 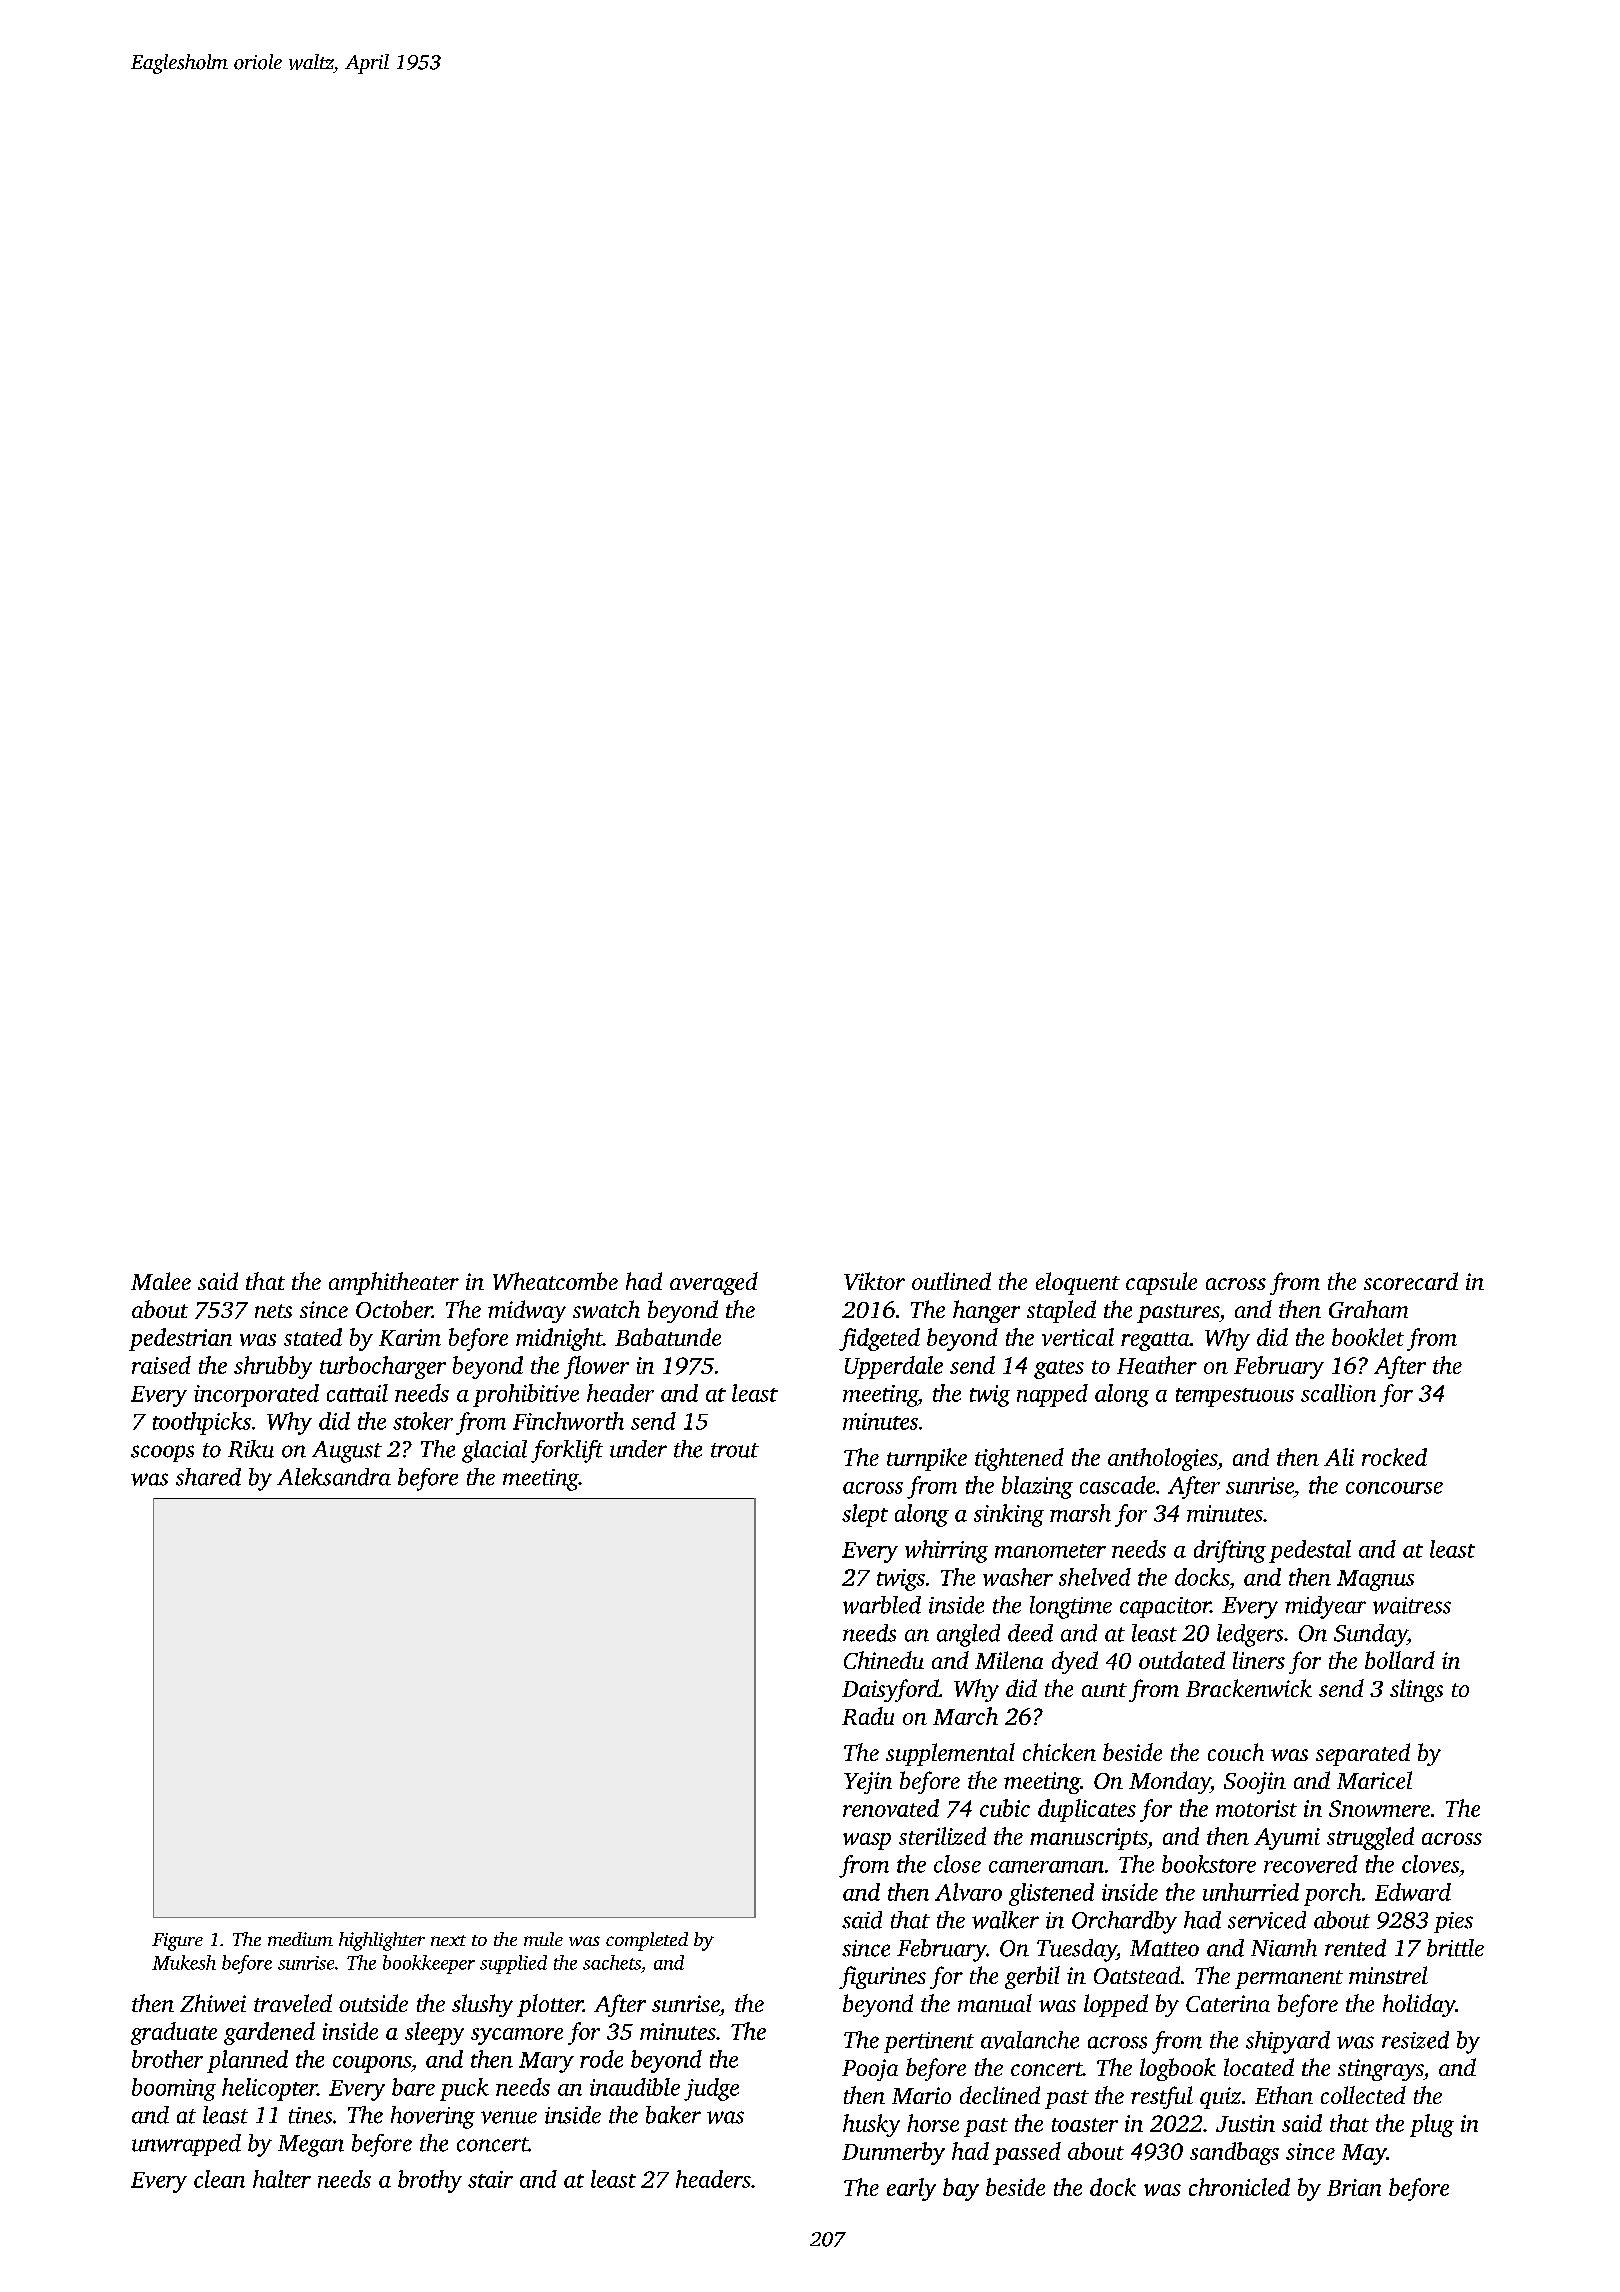 What do you see at coordinates (167, 2059) in the screenshot?
I see `brother` at bounding box center [167, 2059].
